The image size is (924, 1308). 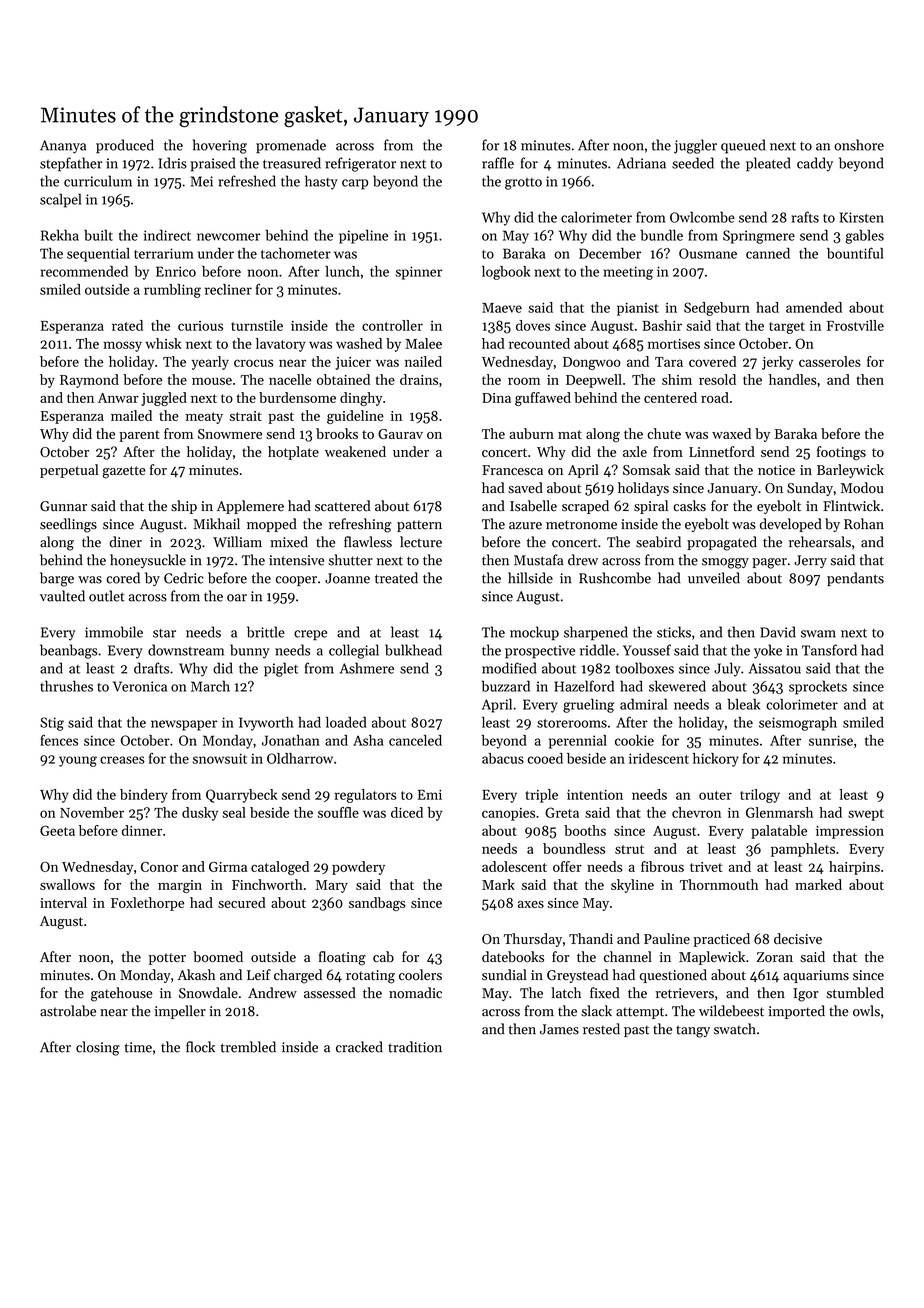 I want to click on refrigerator, so click(x=360, y=164).
